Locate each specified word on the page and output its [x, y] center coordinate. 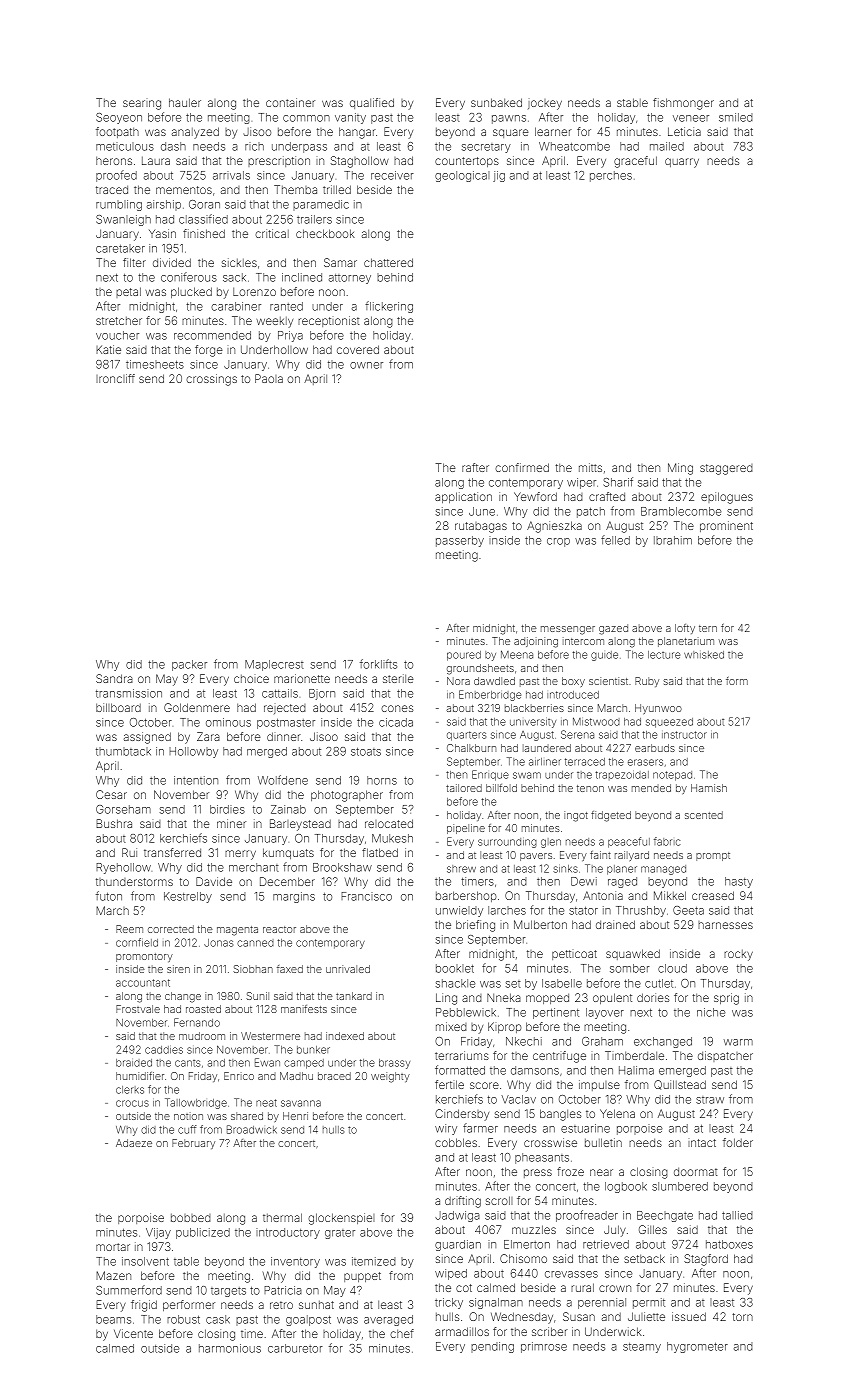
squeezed [669, 723]
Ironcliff [115, 378]
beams [113, 1319]
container [290, 102]
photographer [347, 796]
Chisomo [523, 1258]
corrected [171, 929]
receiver [392, 175]
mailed [667, 146]
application [463, 497]
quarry [682, 163]
